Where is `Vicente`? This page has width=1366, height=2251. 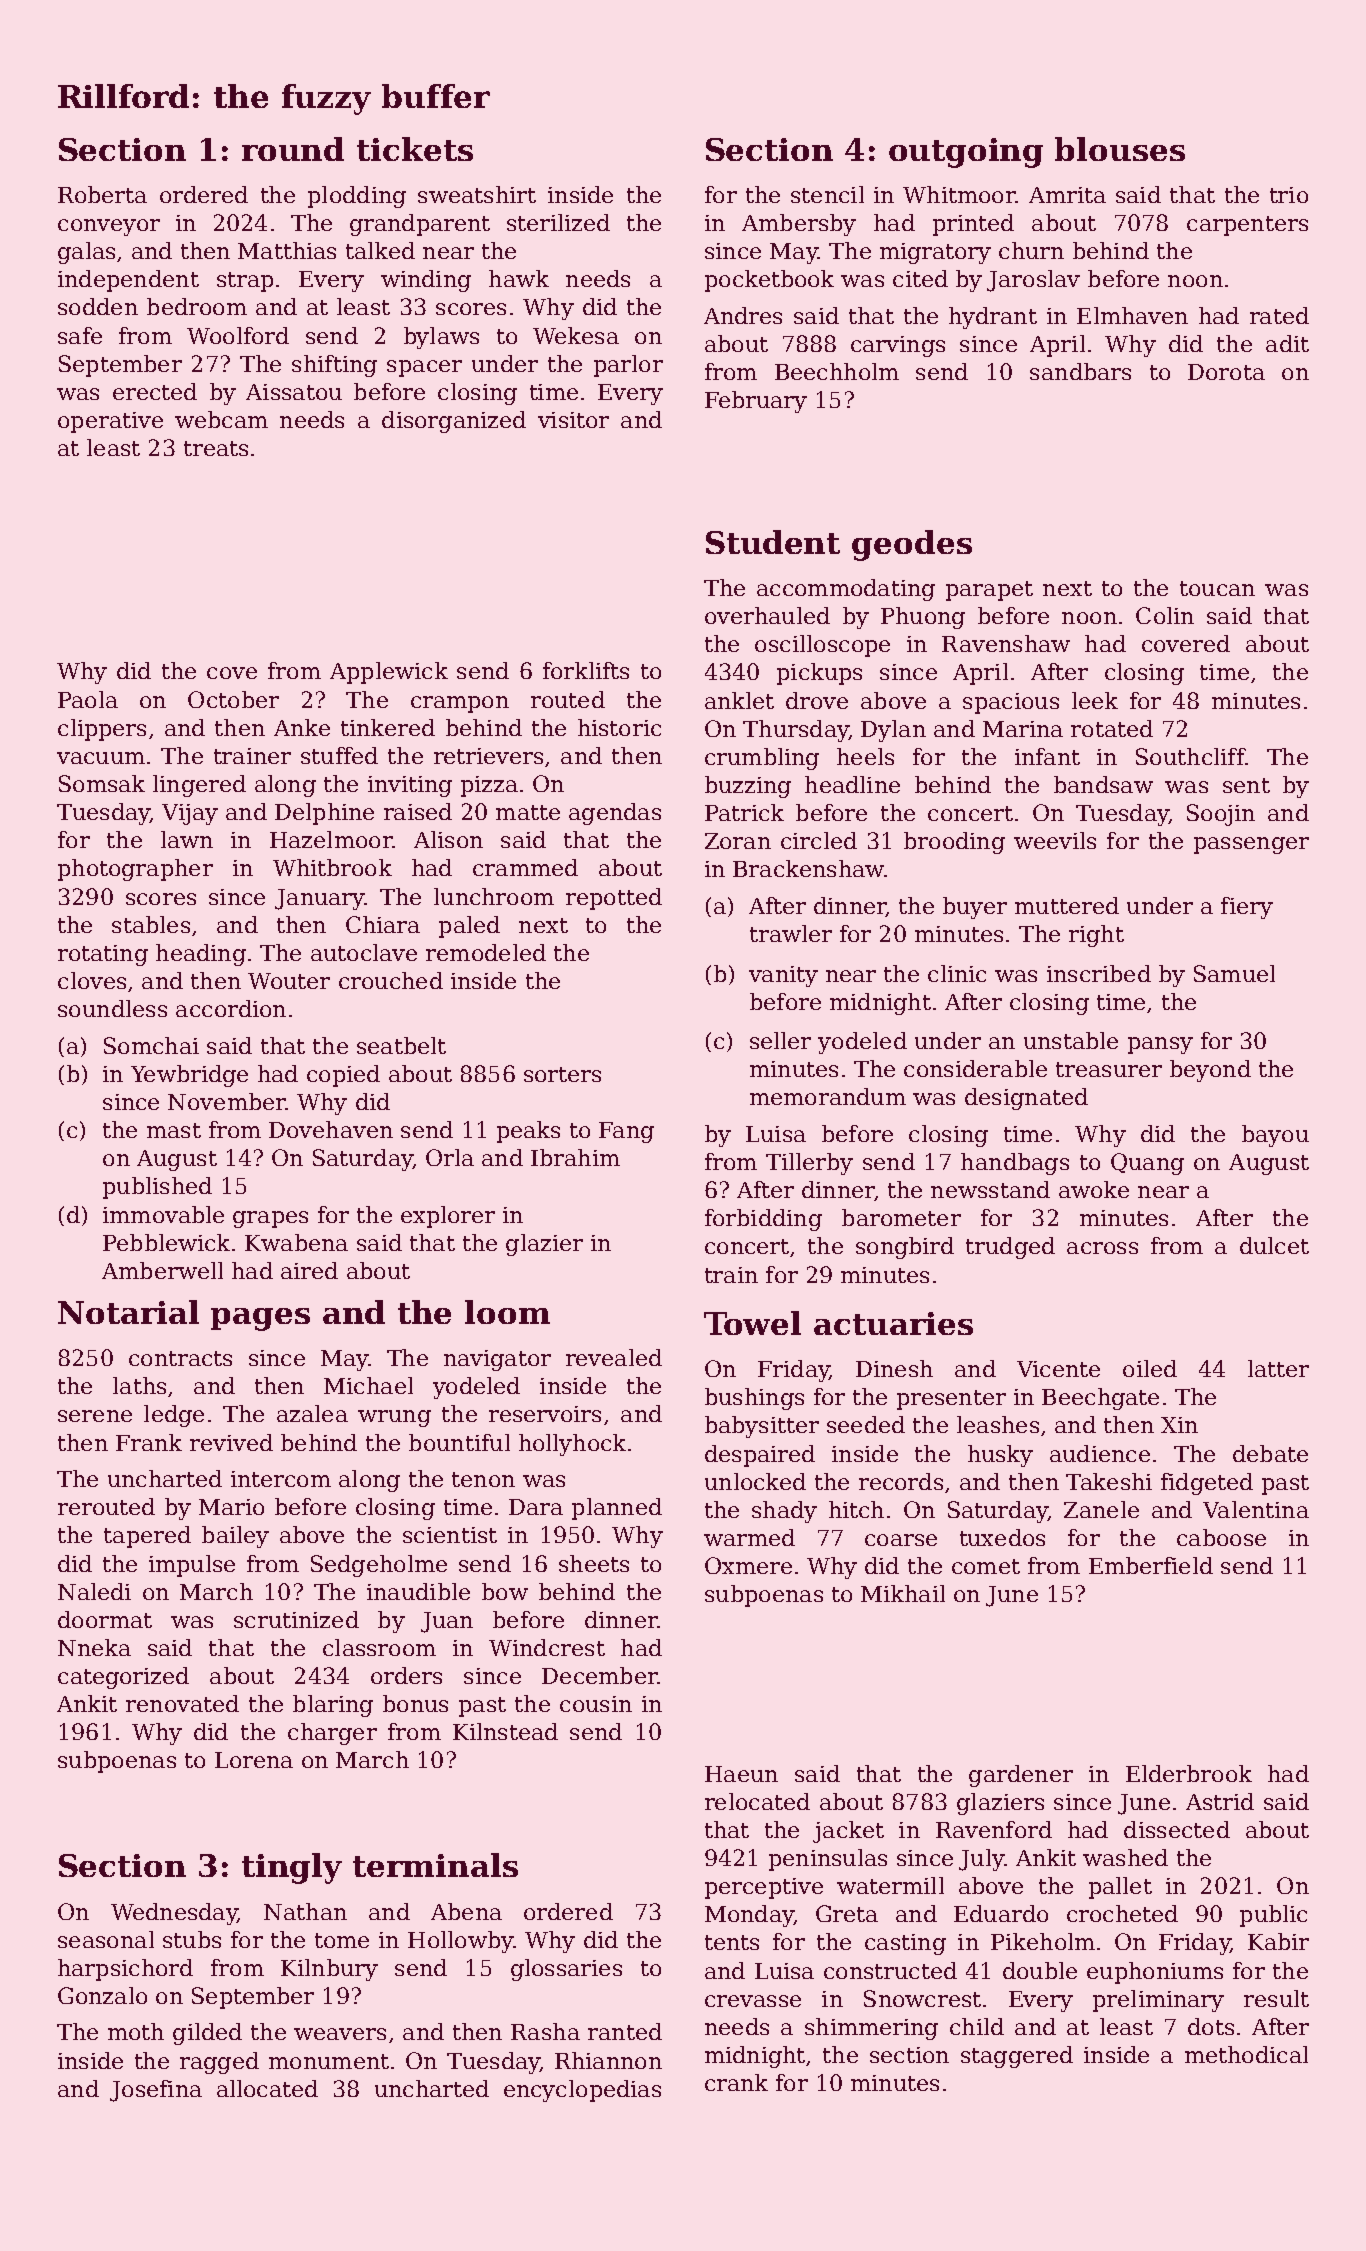 Vicente is located at coordinates (1058, 1369).
